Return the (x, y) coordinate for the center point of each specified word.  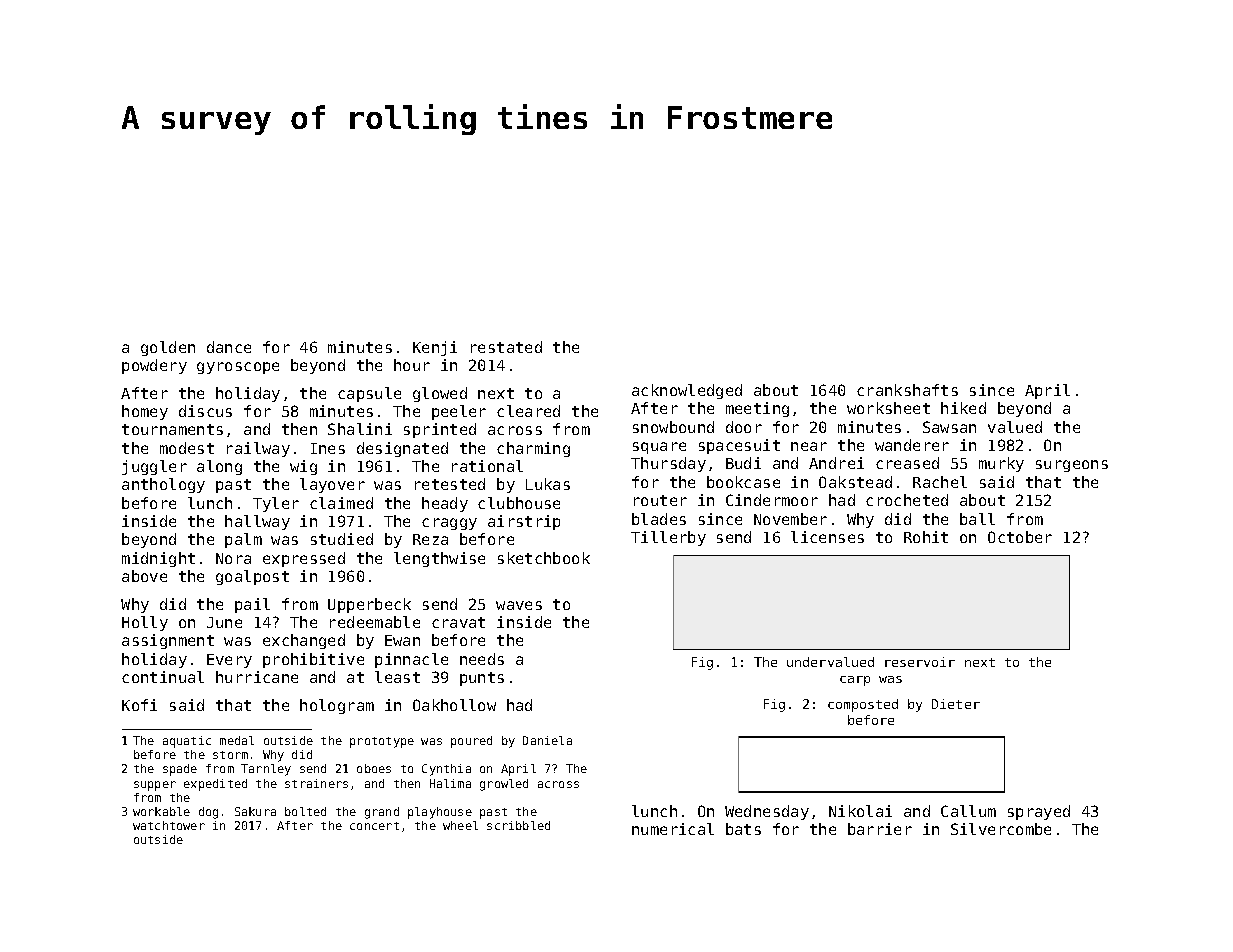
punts (482, 679)
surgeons (1072, 466)
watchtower (169, 825)
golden (168, 348)
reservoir (920, 662)
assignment (168, 641)
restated (506, 347)
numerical (673, 829)
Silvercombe (1001, 829)
